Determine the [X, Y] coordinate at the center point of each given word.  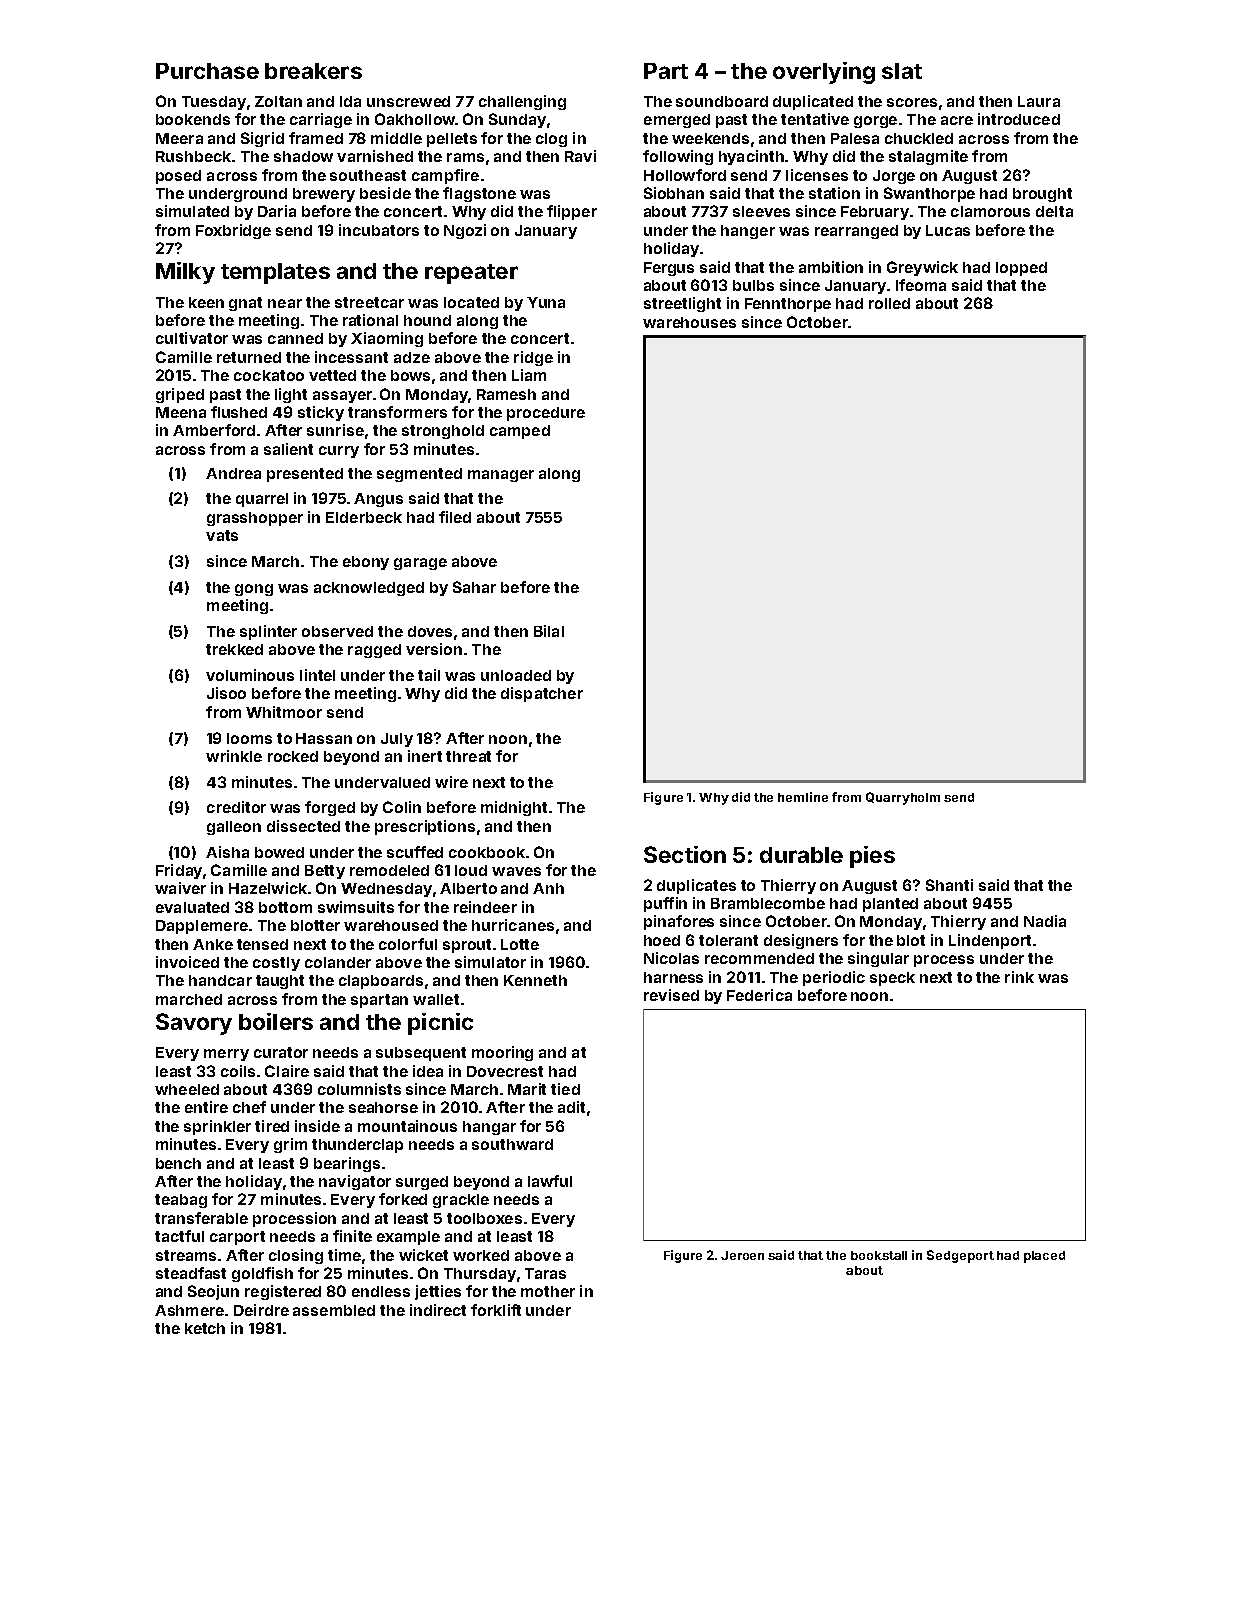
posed [178, 177]
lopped [1021, 269]
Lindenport [990, 941]
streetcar [369, 302]
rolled [889, 303]
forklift [496, 1310]
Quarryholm [903, 798]
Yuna [546, 302]
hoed [662, 940]
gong [254, 590]
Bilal [549, 631]
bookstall [879, 1255]
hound [427, 320]
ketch [205, 1328]
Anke [213, 944]
